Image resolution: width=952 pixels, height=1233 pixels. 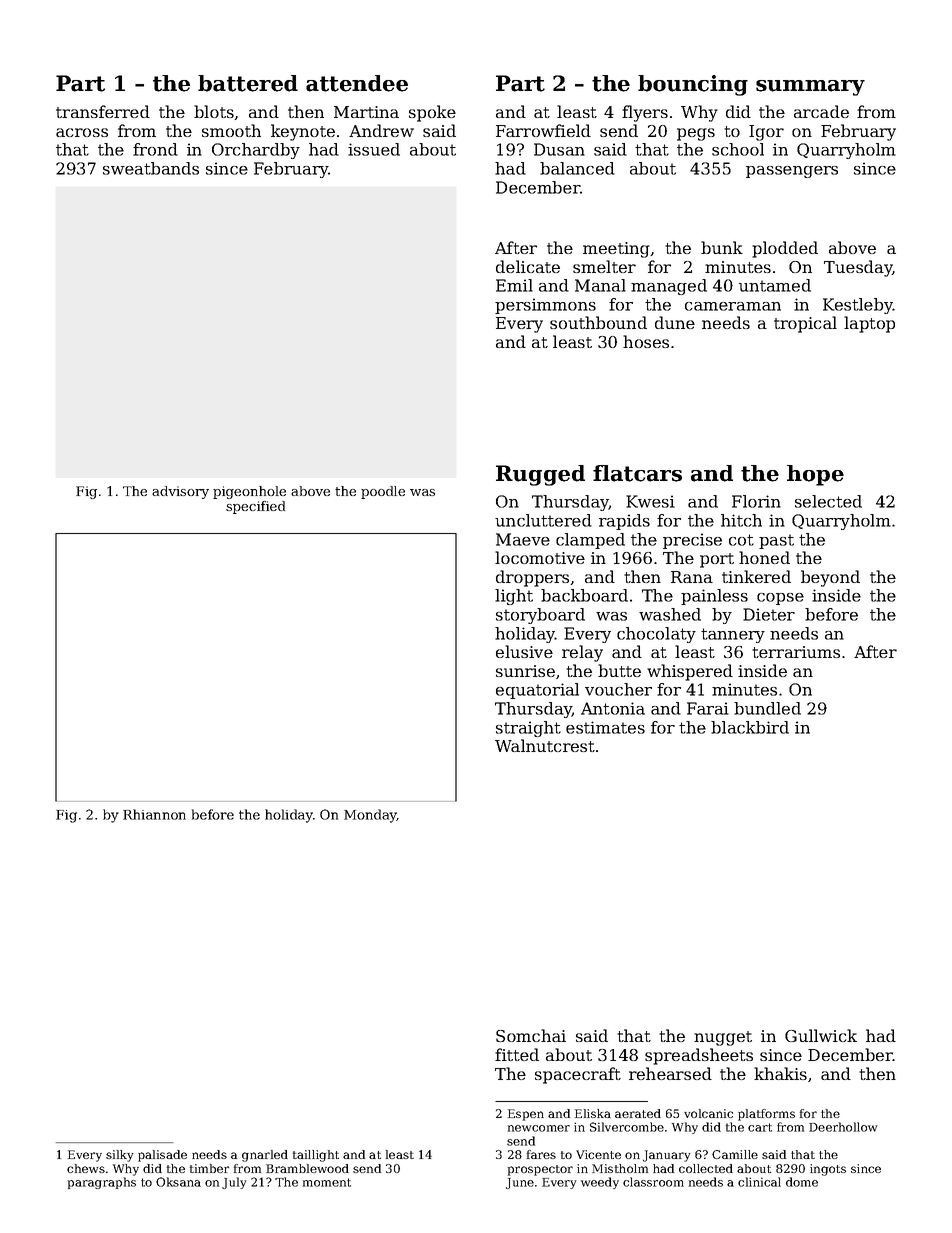 What do you see at coordinates (858, 306) in the screenshot?
I see `Kestleby` at bounding box center [858, 306].
